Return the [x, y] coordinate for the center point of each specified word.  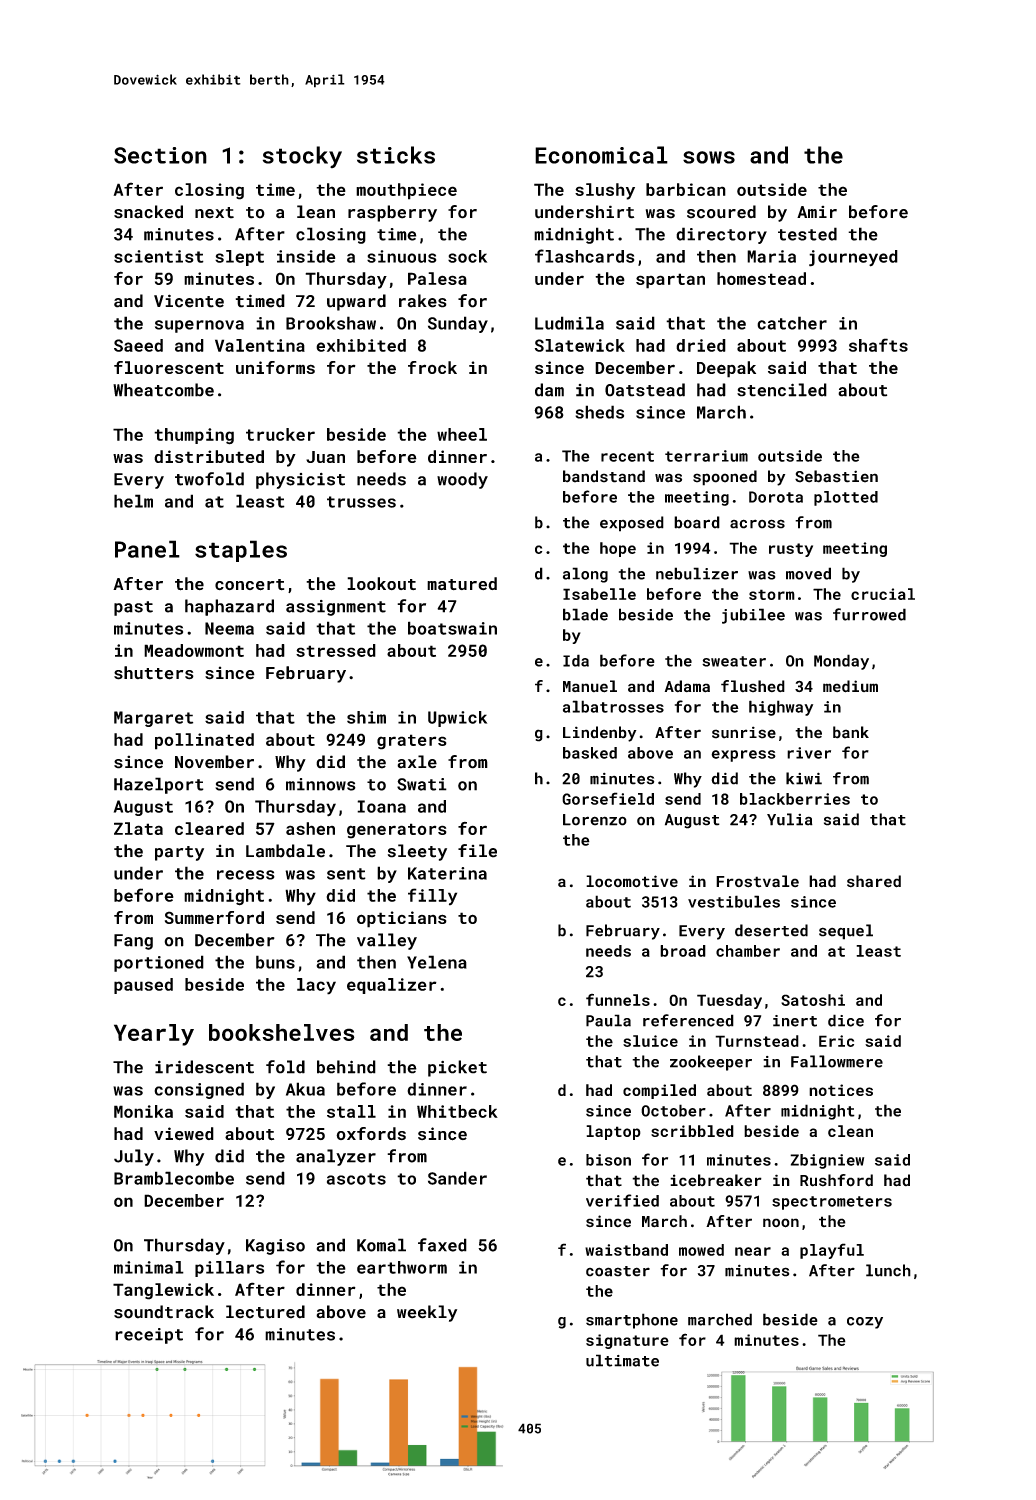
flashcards [584, 256]
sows [709, 157]
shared [874, 881]
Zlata [138, 828]
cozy [865, 1323]
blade [585, 614]
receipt [149, 1336]
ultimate [622, 1360]
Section [160, 155]
